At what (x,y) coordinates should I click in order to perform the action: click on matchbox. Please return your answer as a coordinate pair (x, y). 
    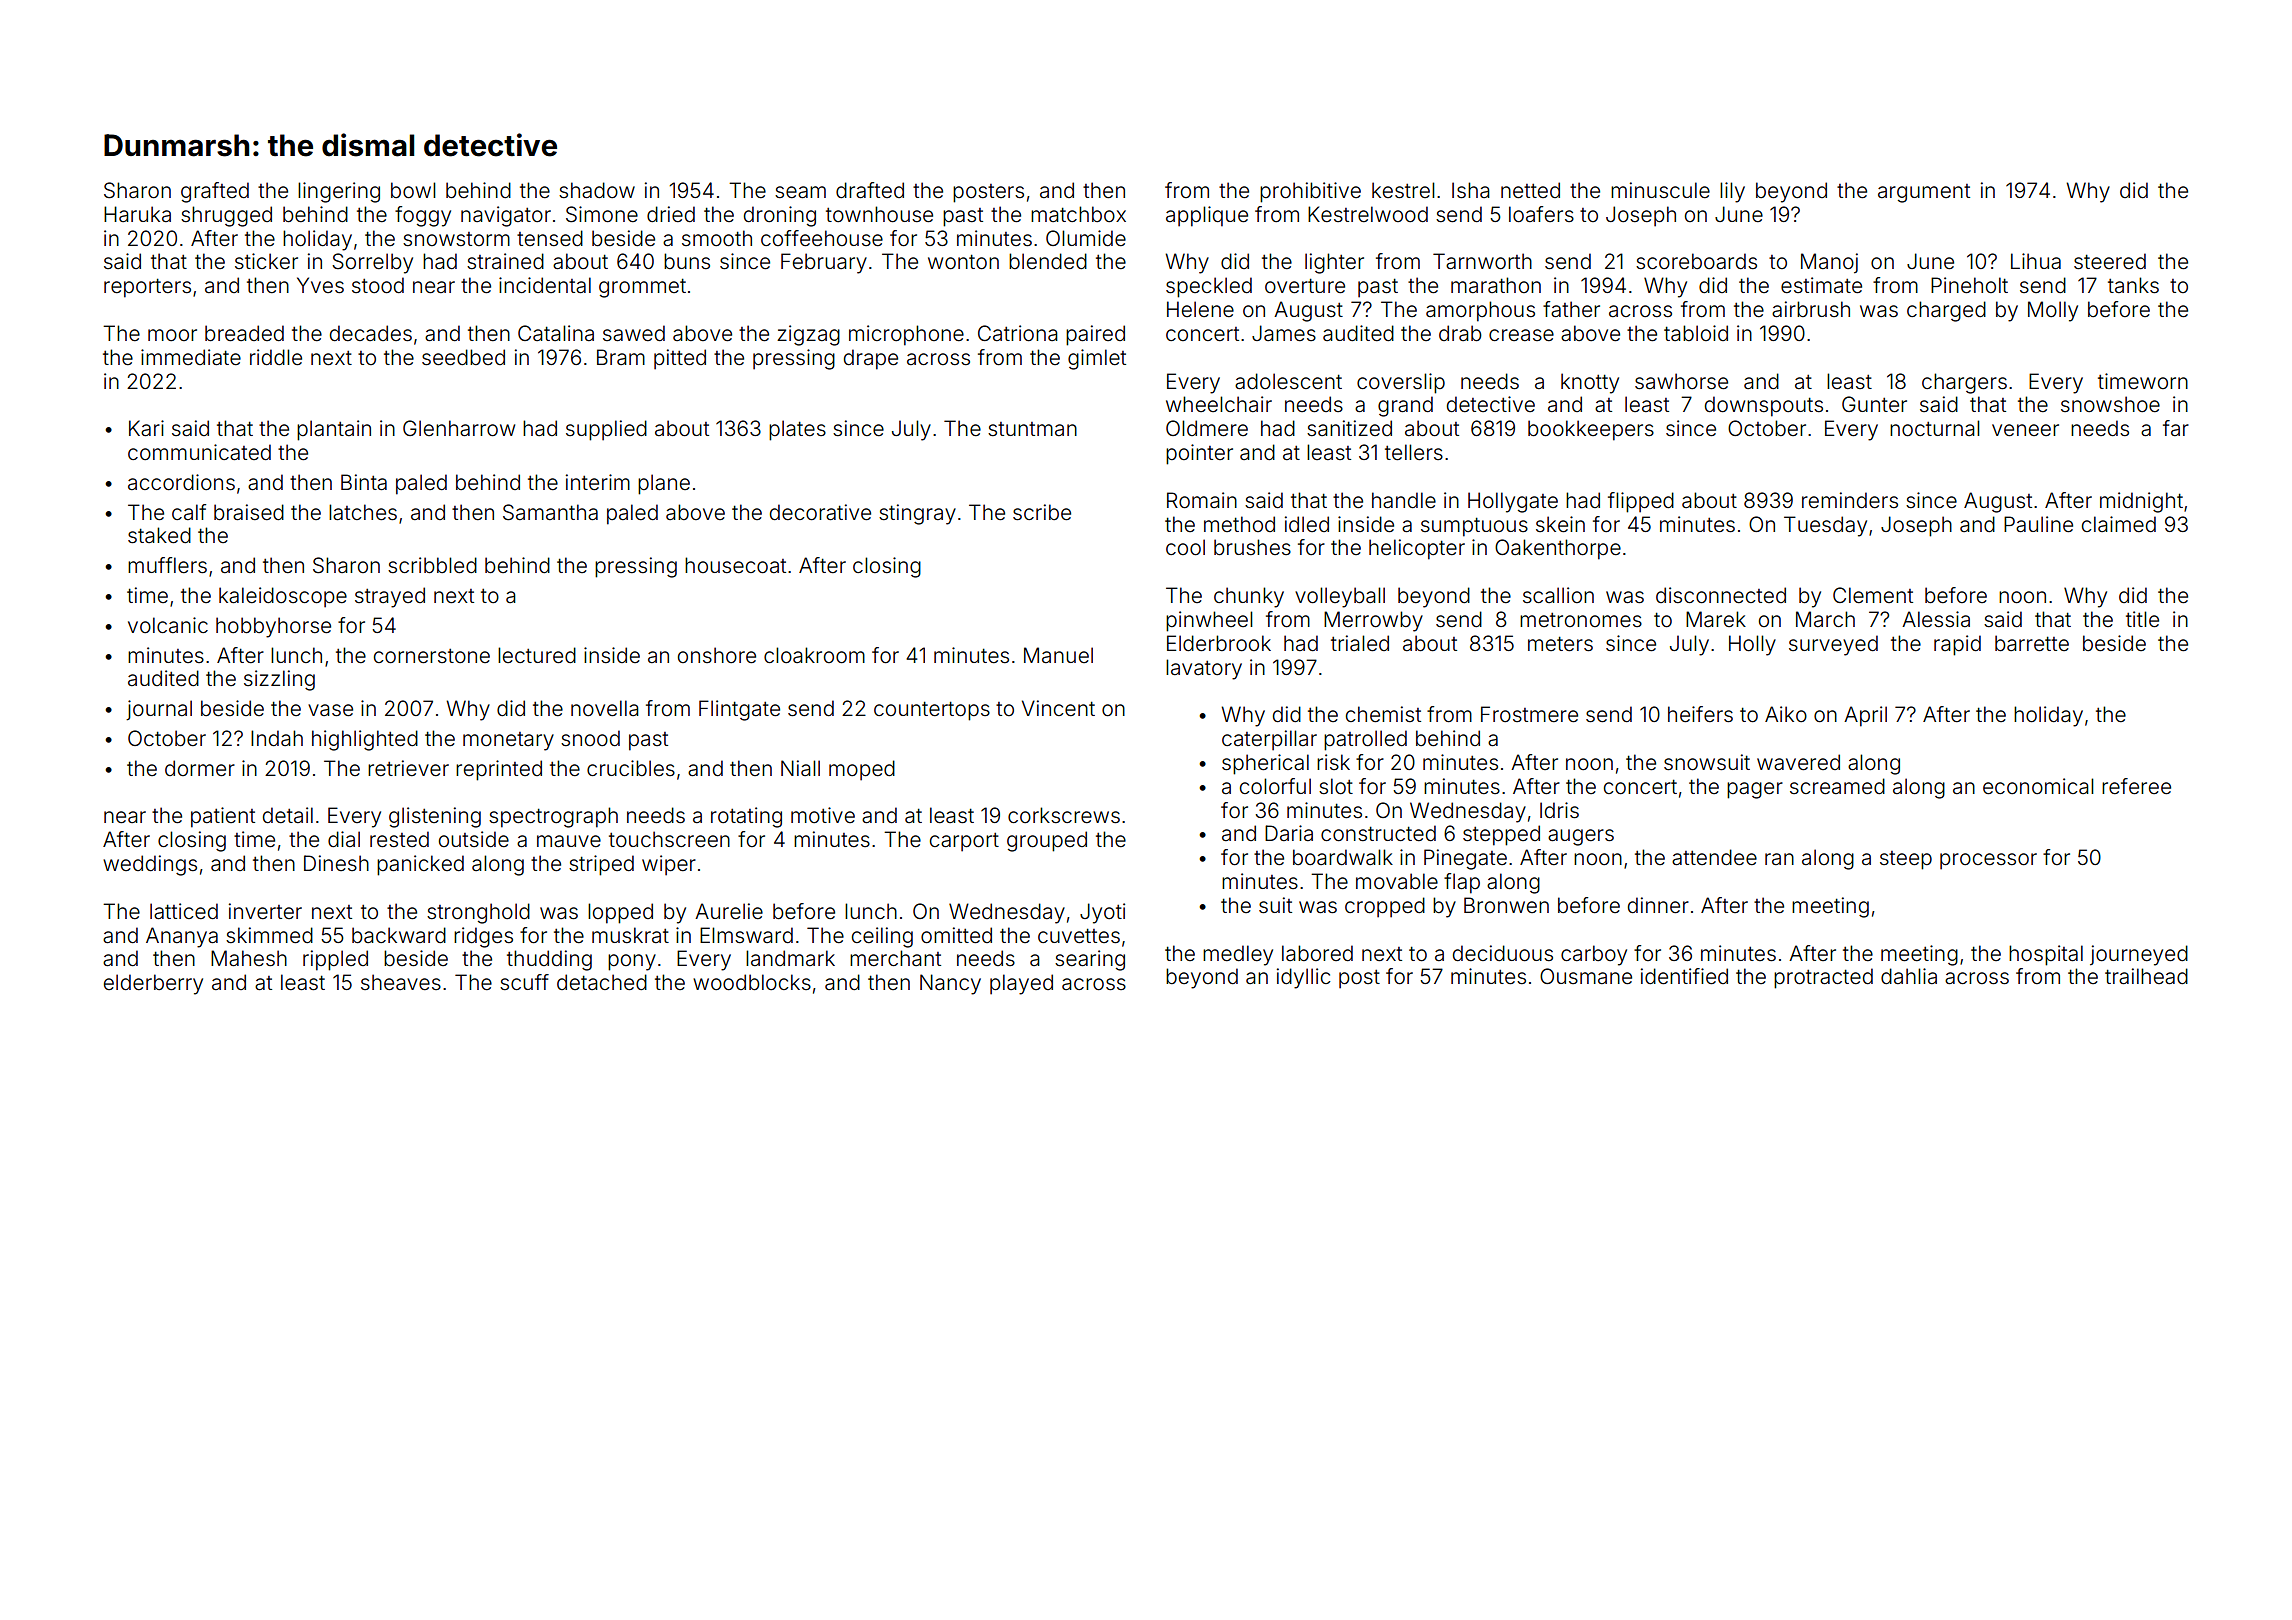
    Looking at the image, I should click on (1078, 214).
